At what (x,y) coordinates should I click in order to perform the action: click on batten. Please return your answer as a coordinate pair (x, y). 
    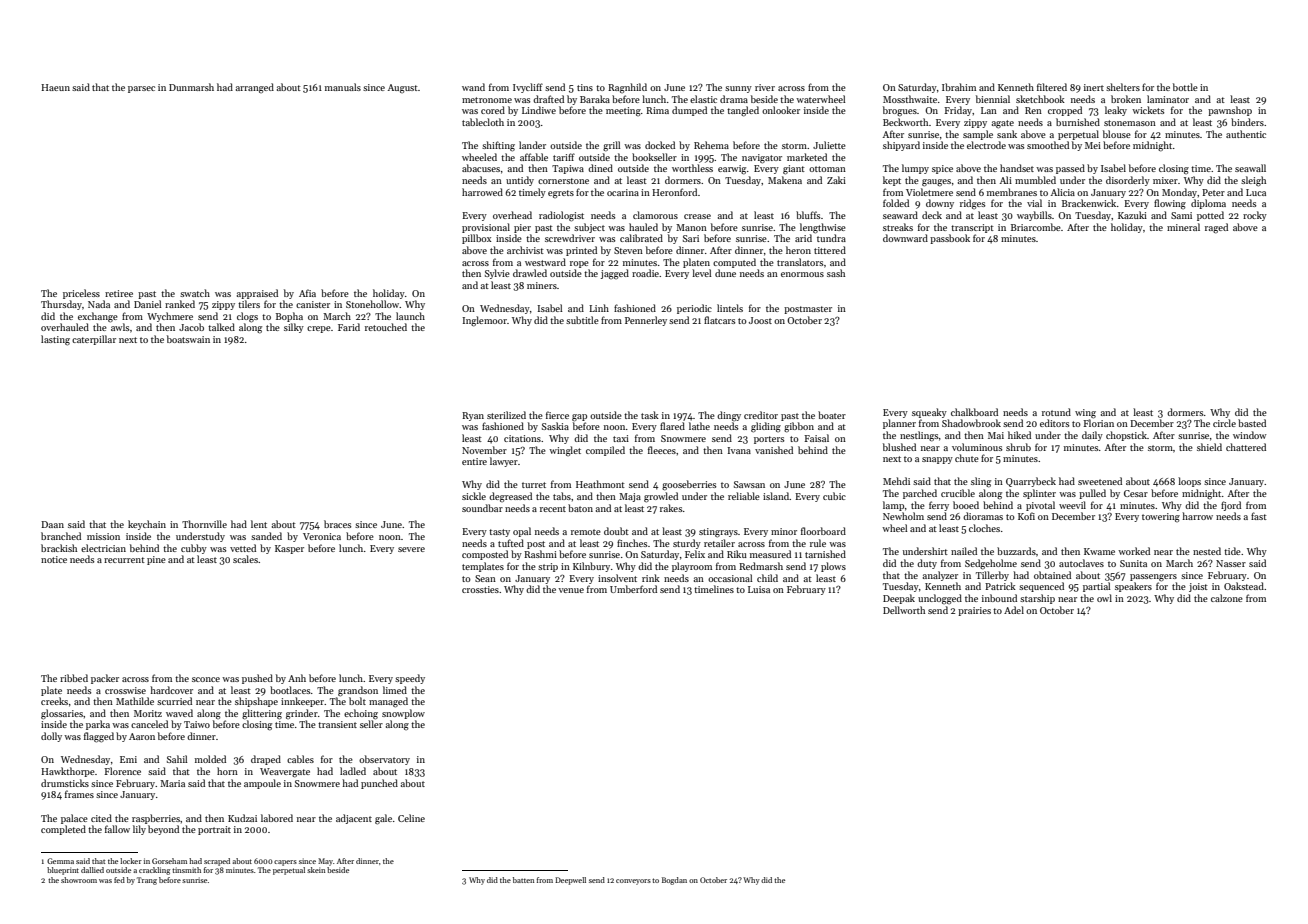
    Looking at the image, I should click on (523, 880).
